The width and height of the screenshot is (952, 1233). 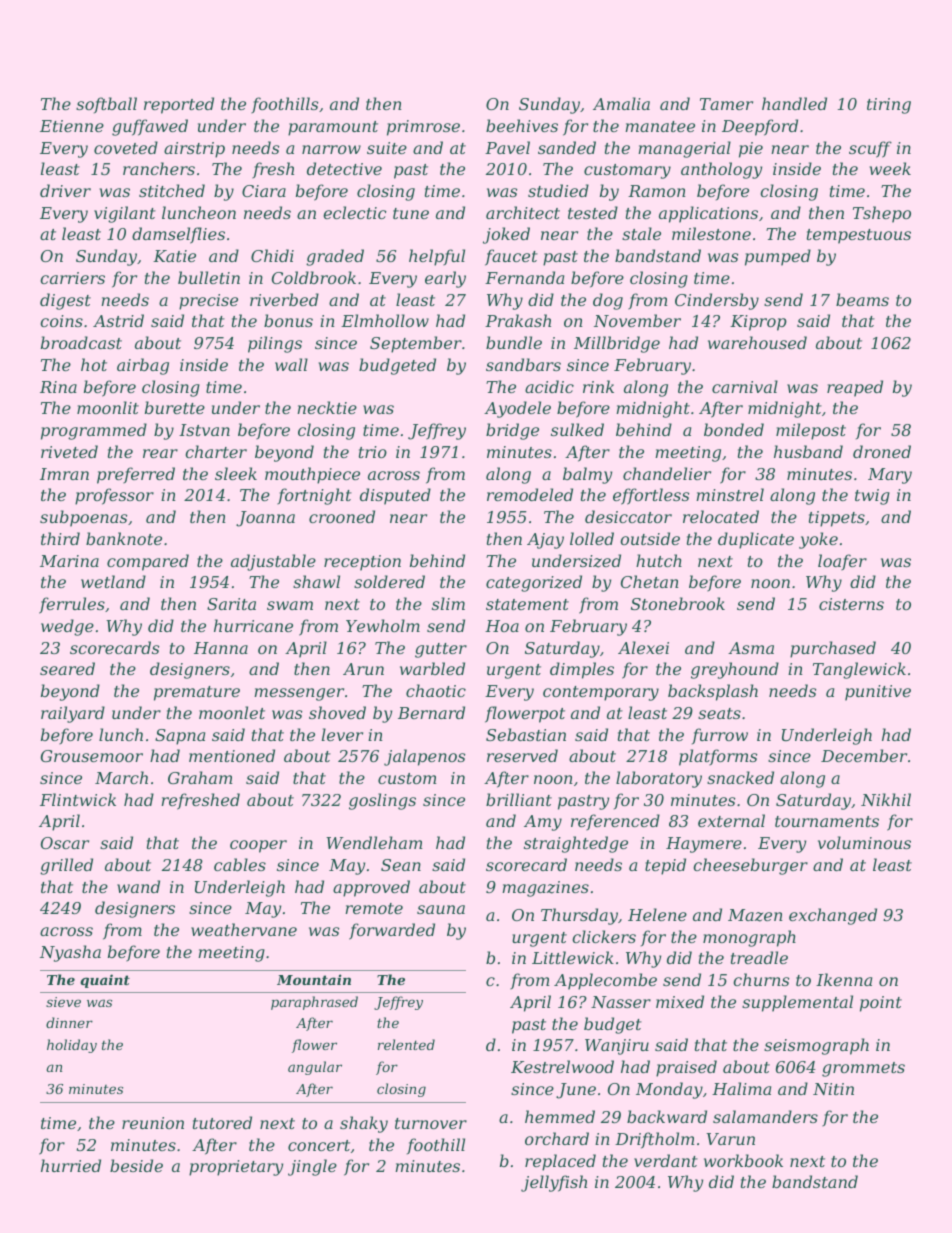 I want to click on holiday, so click(x=72, y=1046).
